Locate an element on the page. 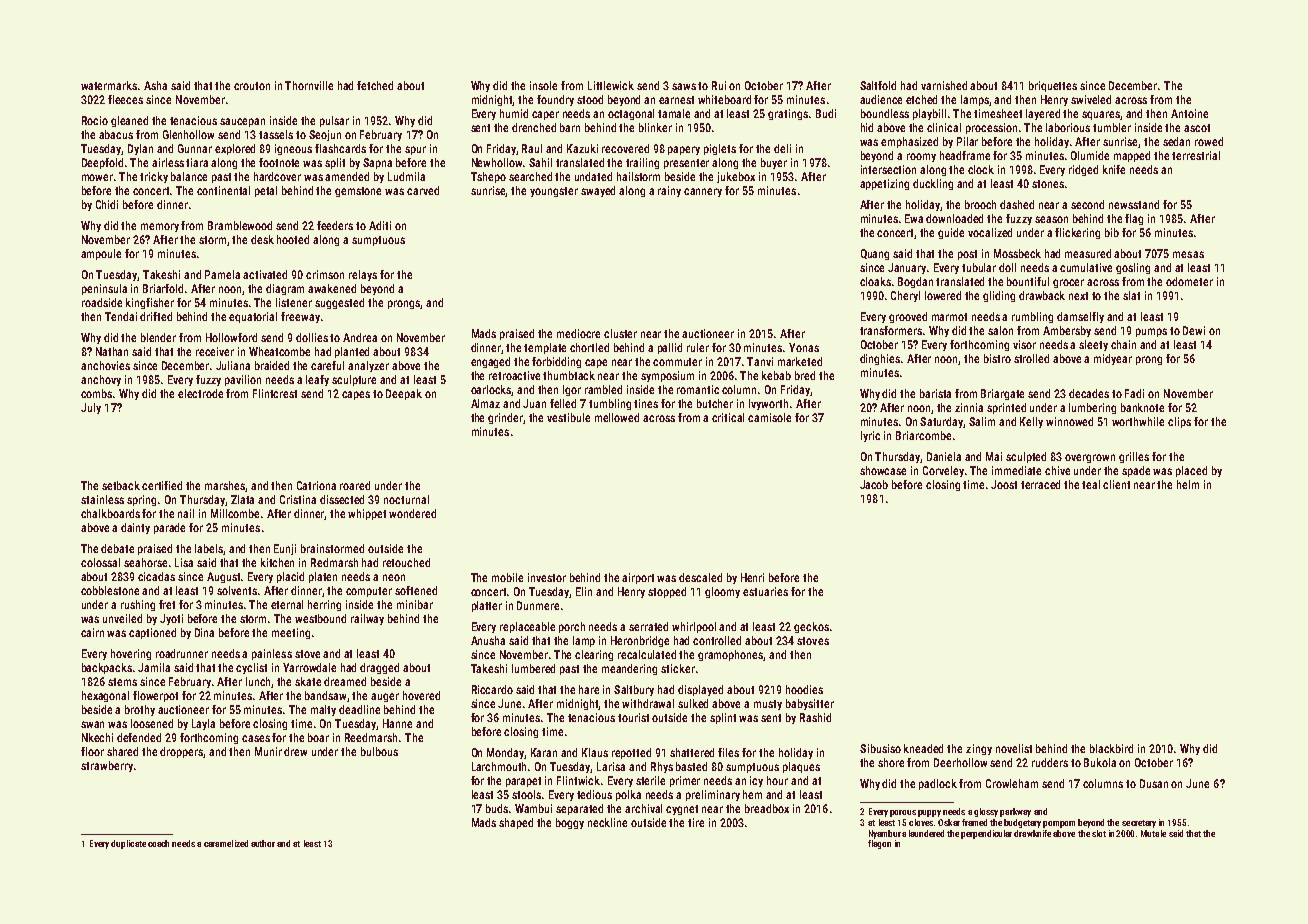 The image size is (1308, 924). braided is located at coordinates (272, 365).
